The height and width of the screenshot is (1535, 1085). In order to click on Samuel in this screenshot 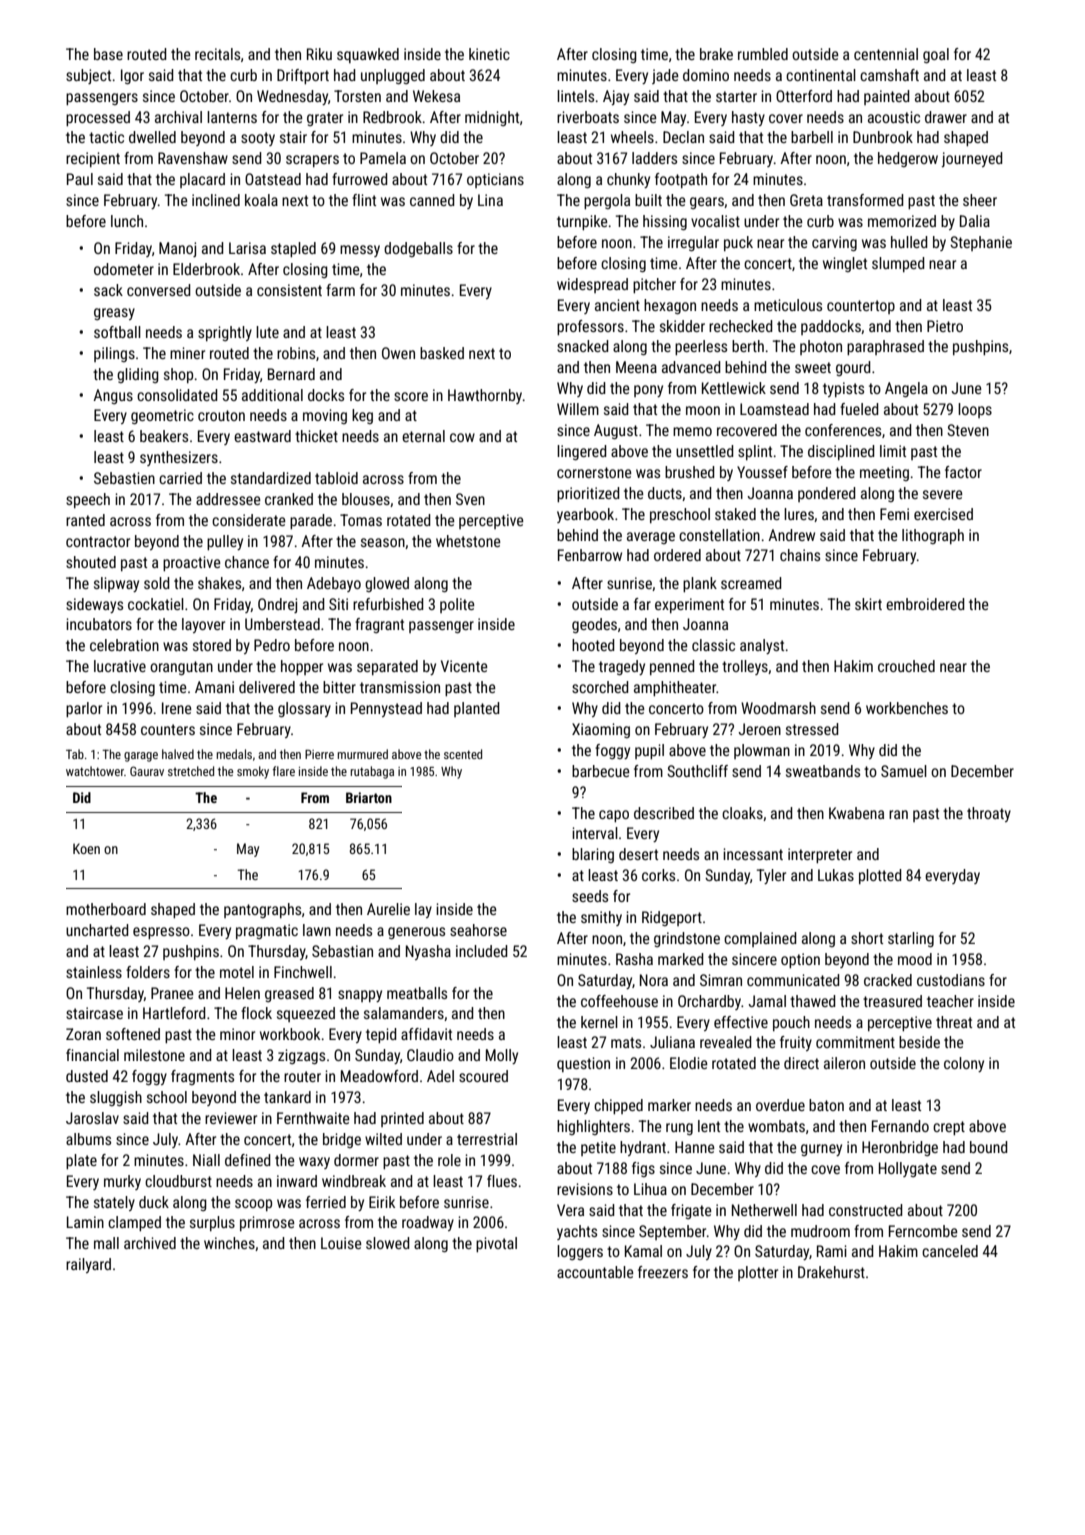, I will do `click(904, 771)`.
